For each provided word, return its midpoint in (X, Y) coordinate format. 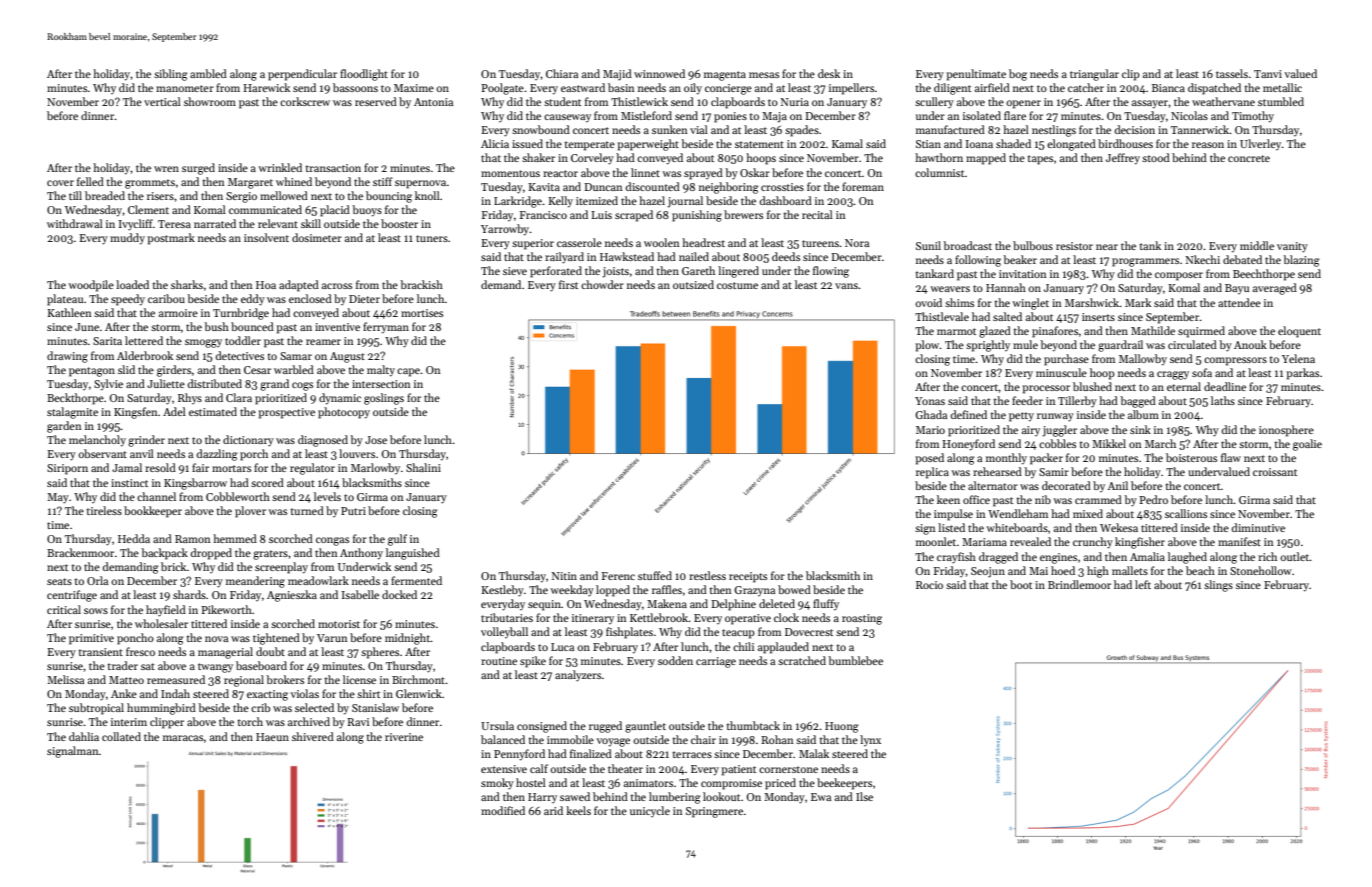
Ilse (864, 796)
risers (160, 196)
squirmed (1201, 332)
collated (121, 736)
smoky (497, 784)
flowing (831, 272)
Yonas (930, 401)
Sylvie (108, 385)
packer (1046, 459)
